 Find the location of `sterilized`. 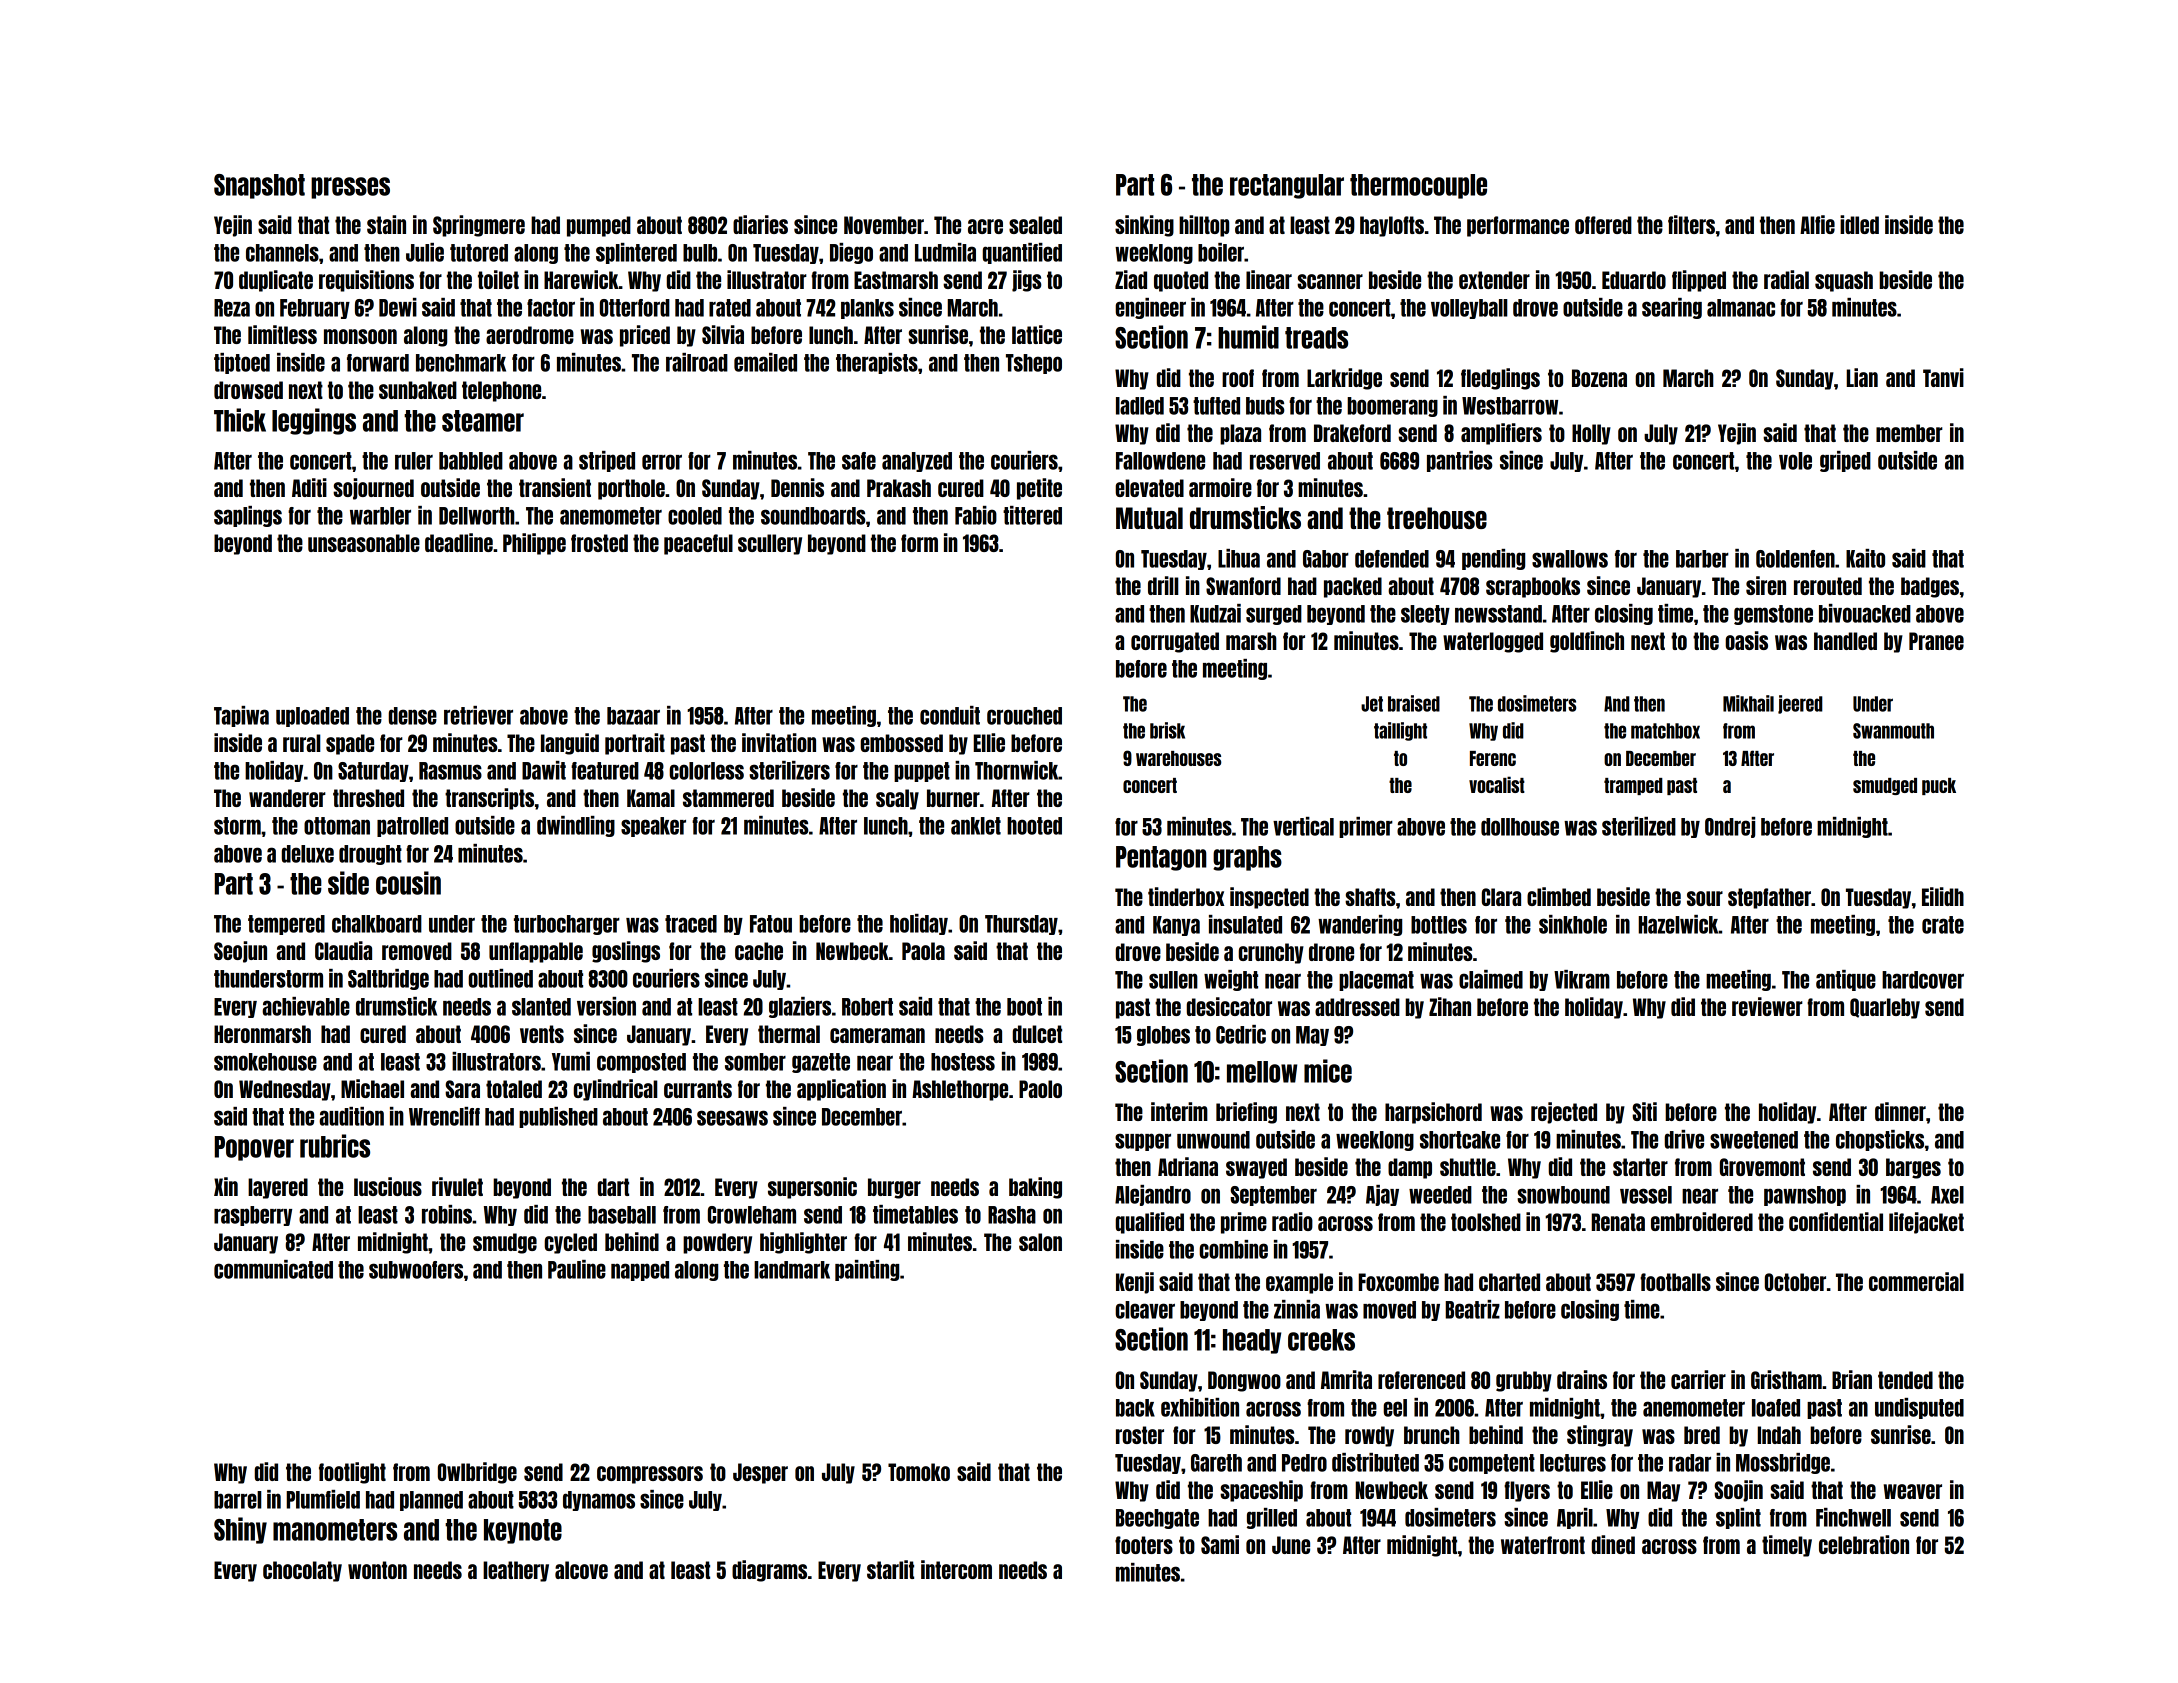

sterilized is located at coordinates (1639, 826).
